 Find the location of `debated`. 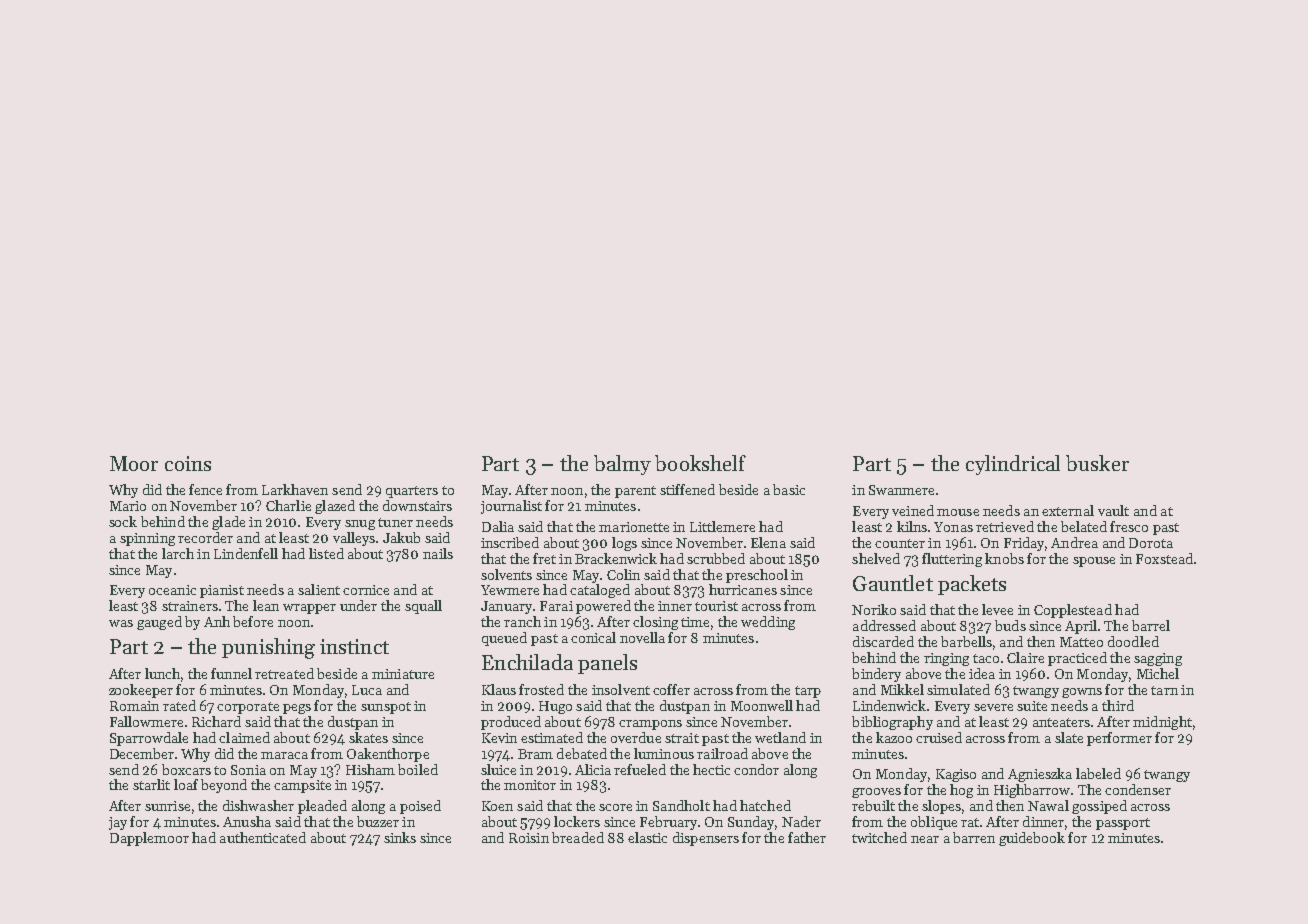

debated is located at coordinates (582, 753).
